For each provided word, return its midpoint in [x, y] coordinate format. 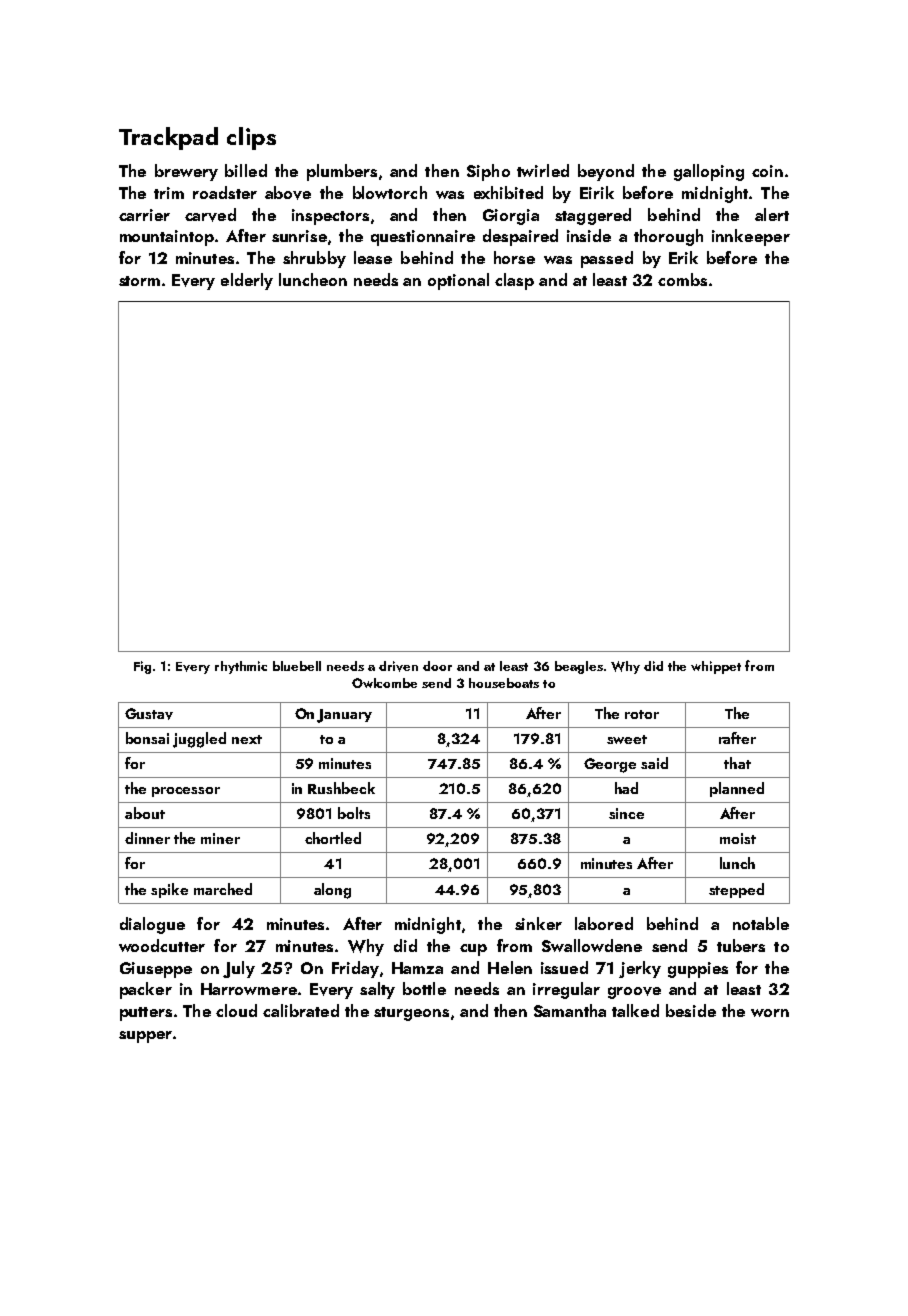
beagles [579, 667]
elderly [247, 281]
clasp [514, 281]
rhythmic [241, 667]
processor [186, 792]
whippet [716, 667]
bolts [354, 813]
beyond [606, 172]
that [737, 763]
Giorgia [511, 217]
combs [682, 279]
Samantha [570, 1010]
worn [770, 1013]
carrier [144, 215]
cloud [236, 1010]
